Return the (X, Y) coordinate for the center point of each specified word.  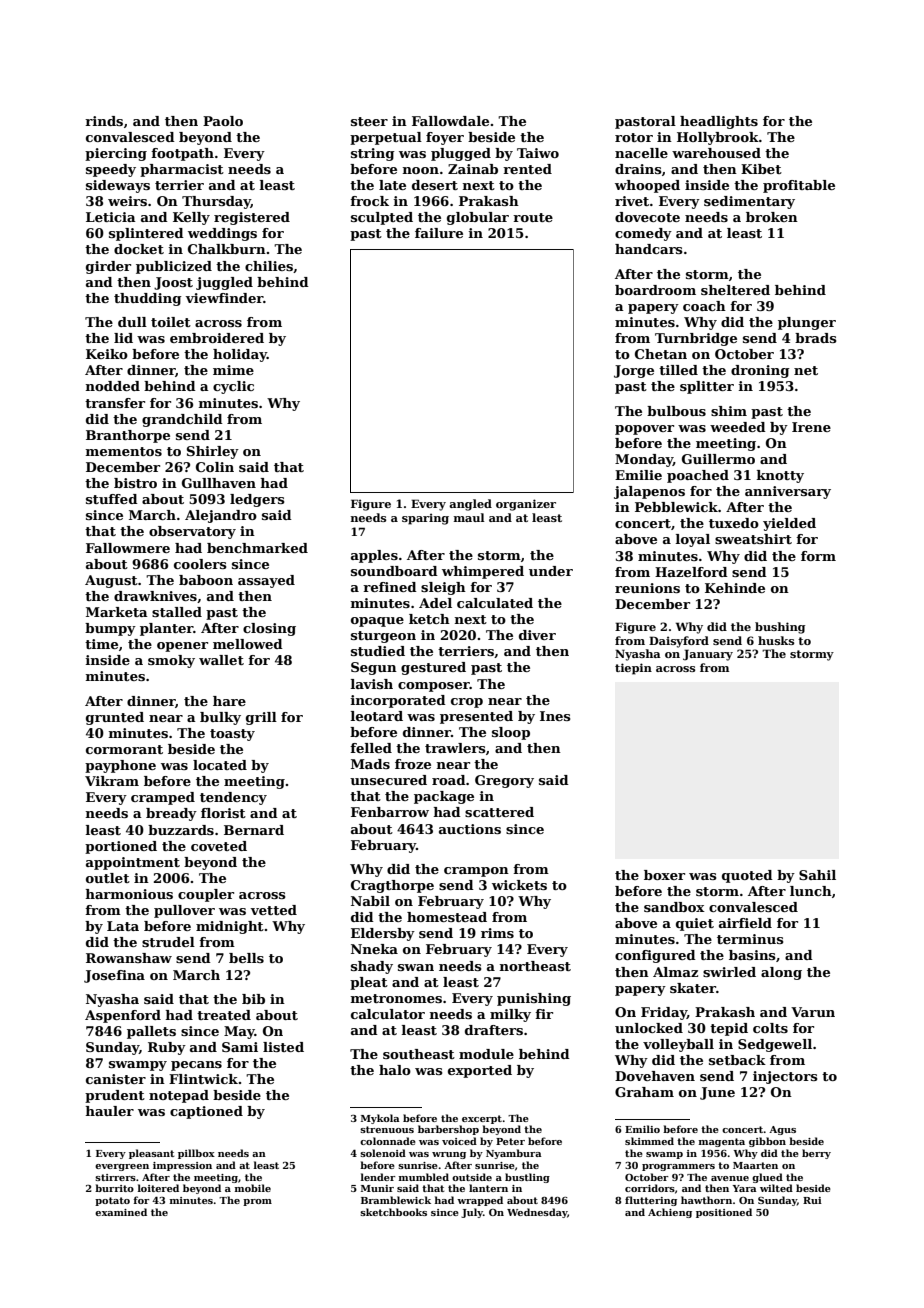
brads (816, 338)
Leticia (111, 217)
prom (257, 1202)
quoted (747, 876)
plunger (807, 323)
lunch (811, 891)
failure (439, 233)
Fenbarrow (390, 812)
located (220, 765)
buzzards (181, 830)
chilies (269, 266)
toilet (171, 322)
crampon (476, 872)
